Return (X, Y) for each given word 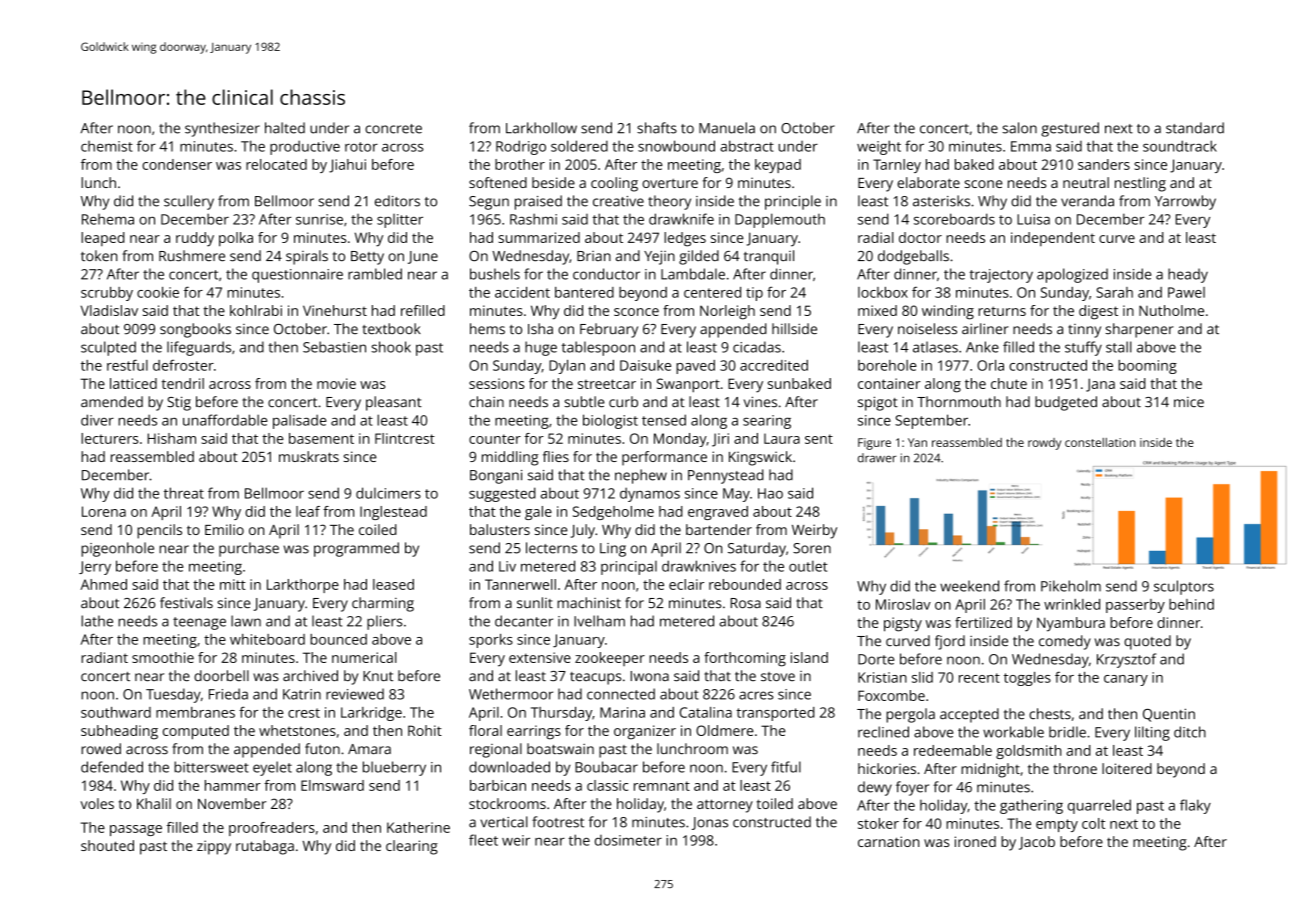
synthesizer (222, 129)
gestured (1070, 129)
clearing (412, 847)
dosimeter (628, 840)
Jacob (1037, 843)
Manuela (727, 128)
